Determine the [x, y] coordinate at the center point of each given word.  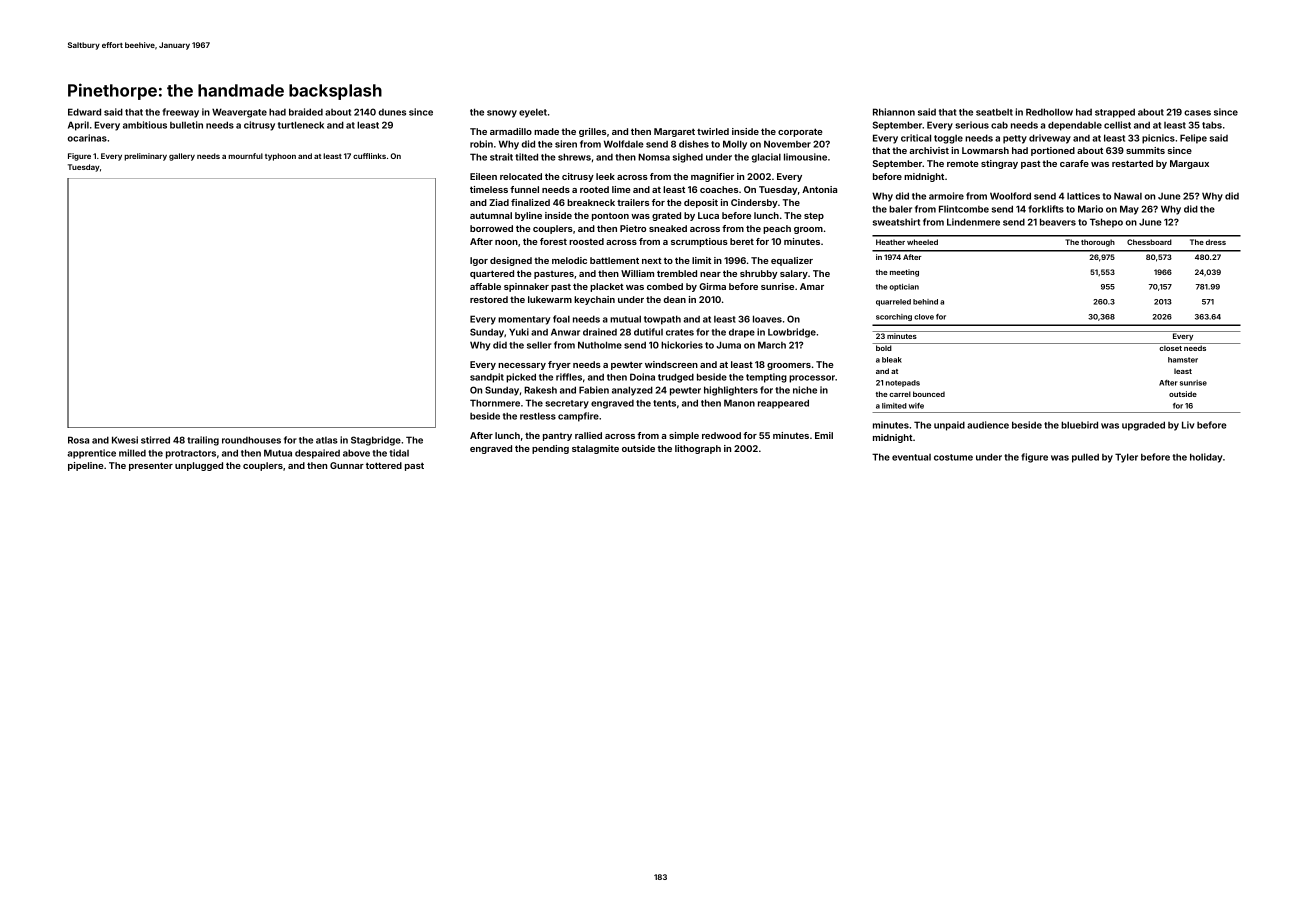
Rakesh [540, 390]
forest [553, 241]
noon [506, 242]
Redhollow [1049, 112]
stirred [155, 440]
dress [1216, 242]
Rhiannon [894, 112]
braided [306, 112]
